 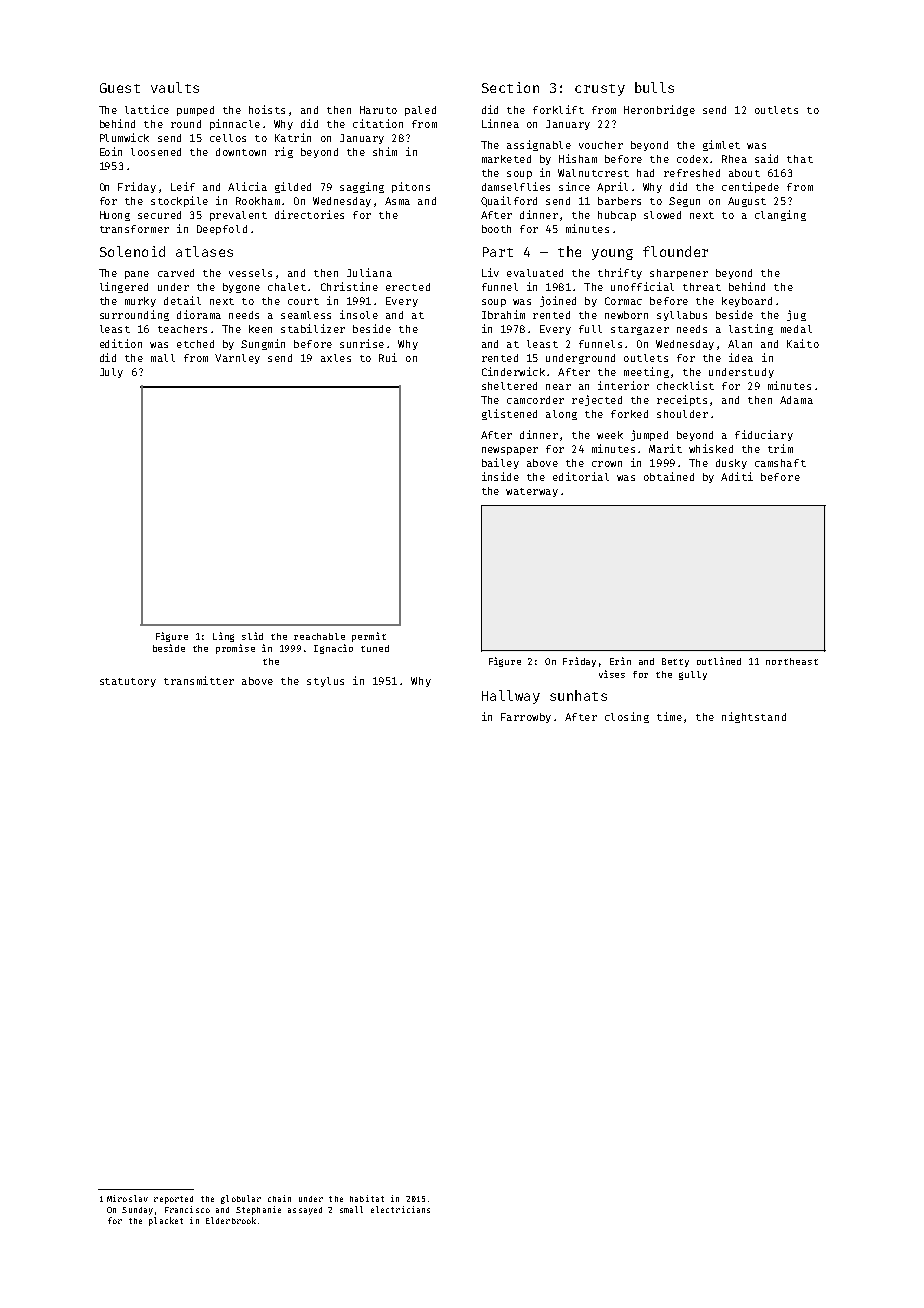 I want to click on Guest, so click(x=120, y=88).
